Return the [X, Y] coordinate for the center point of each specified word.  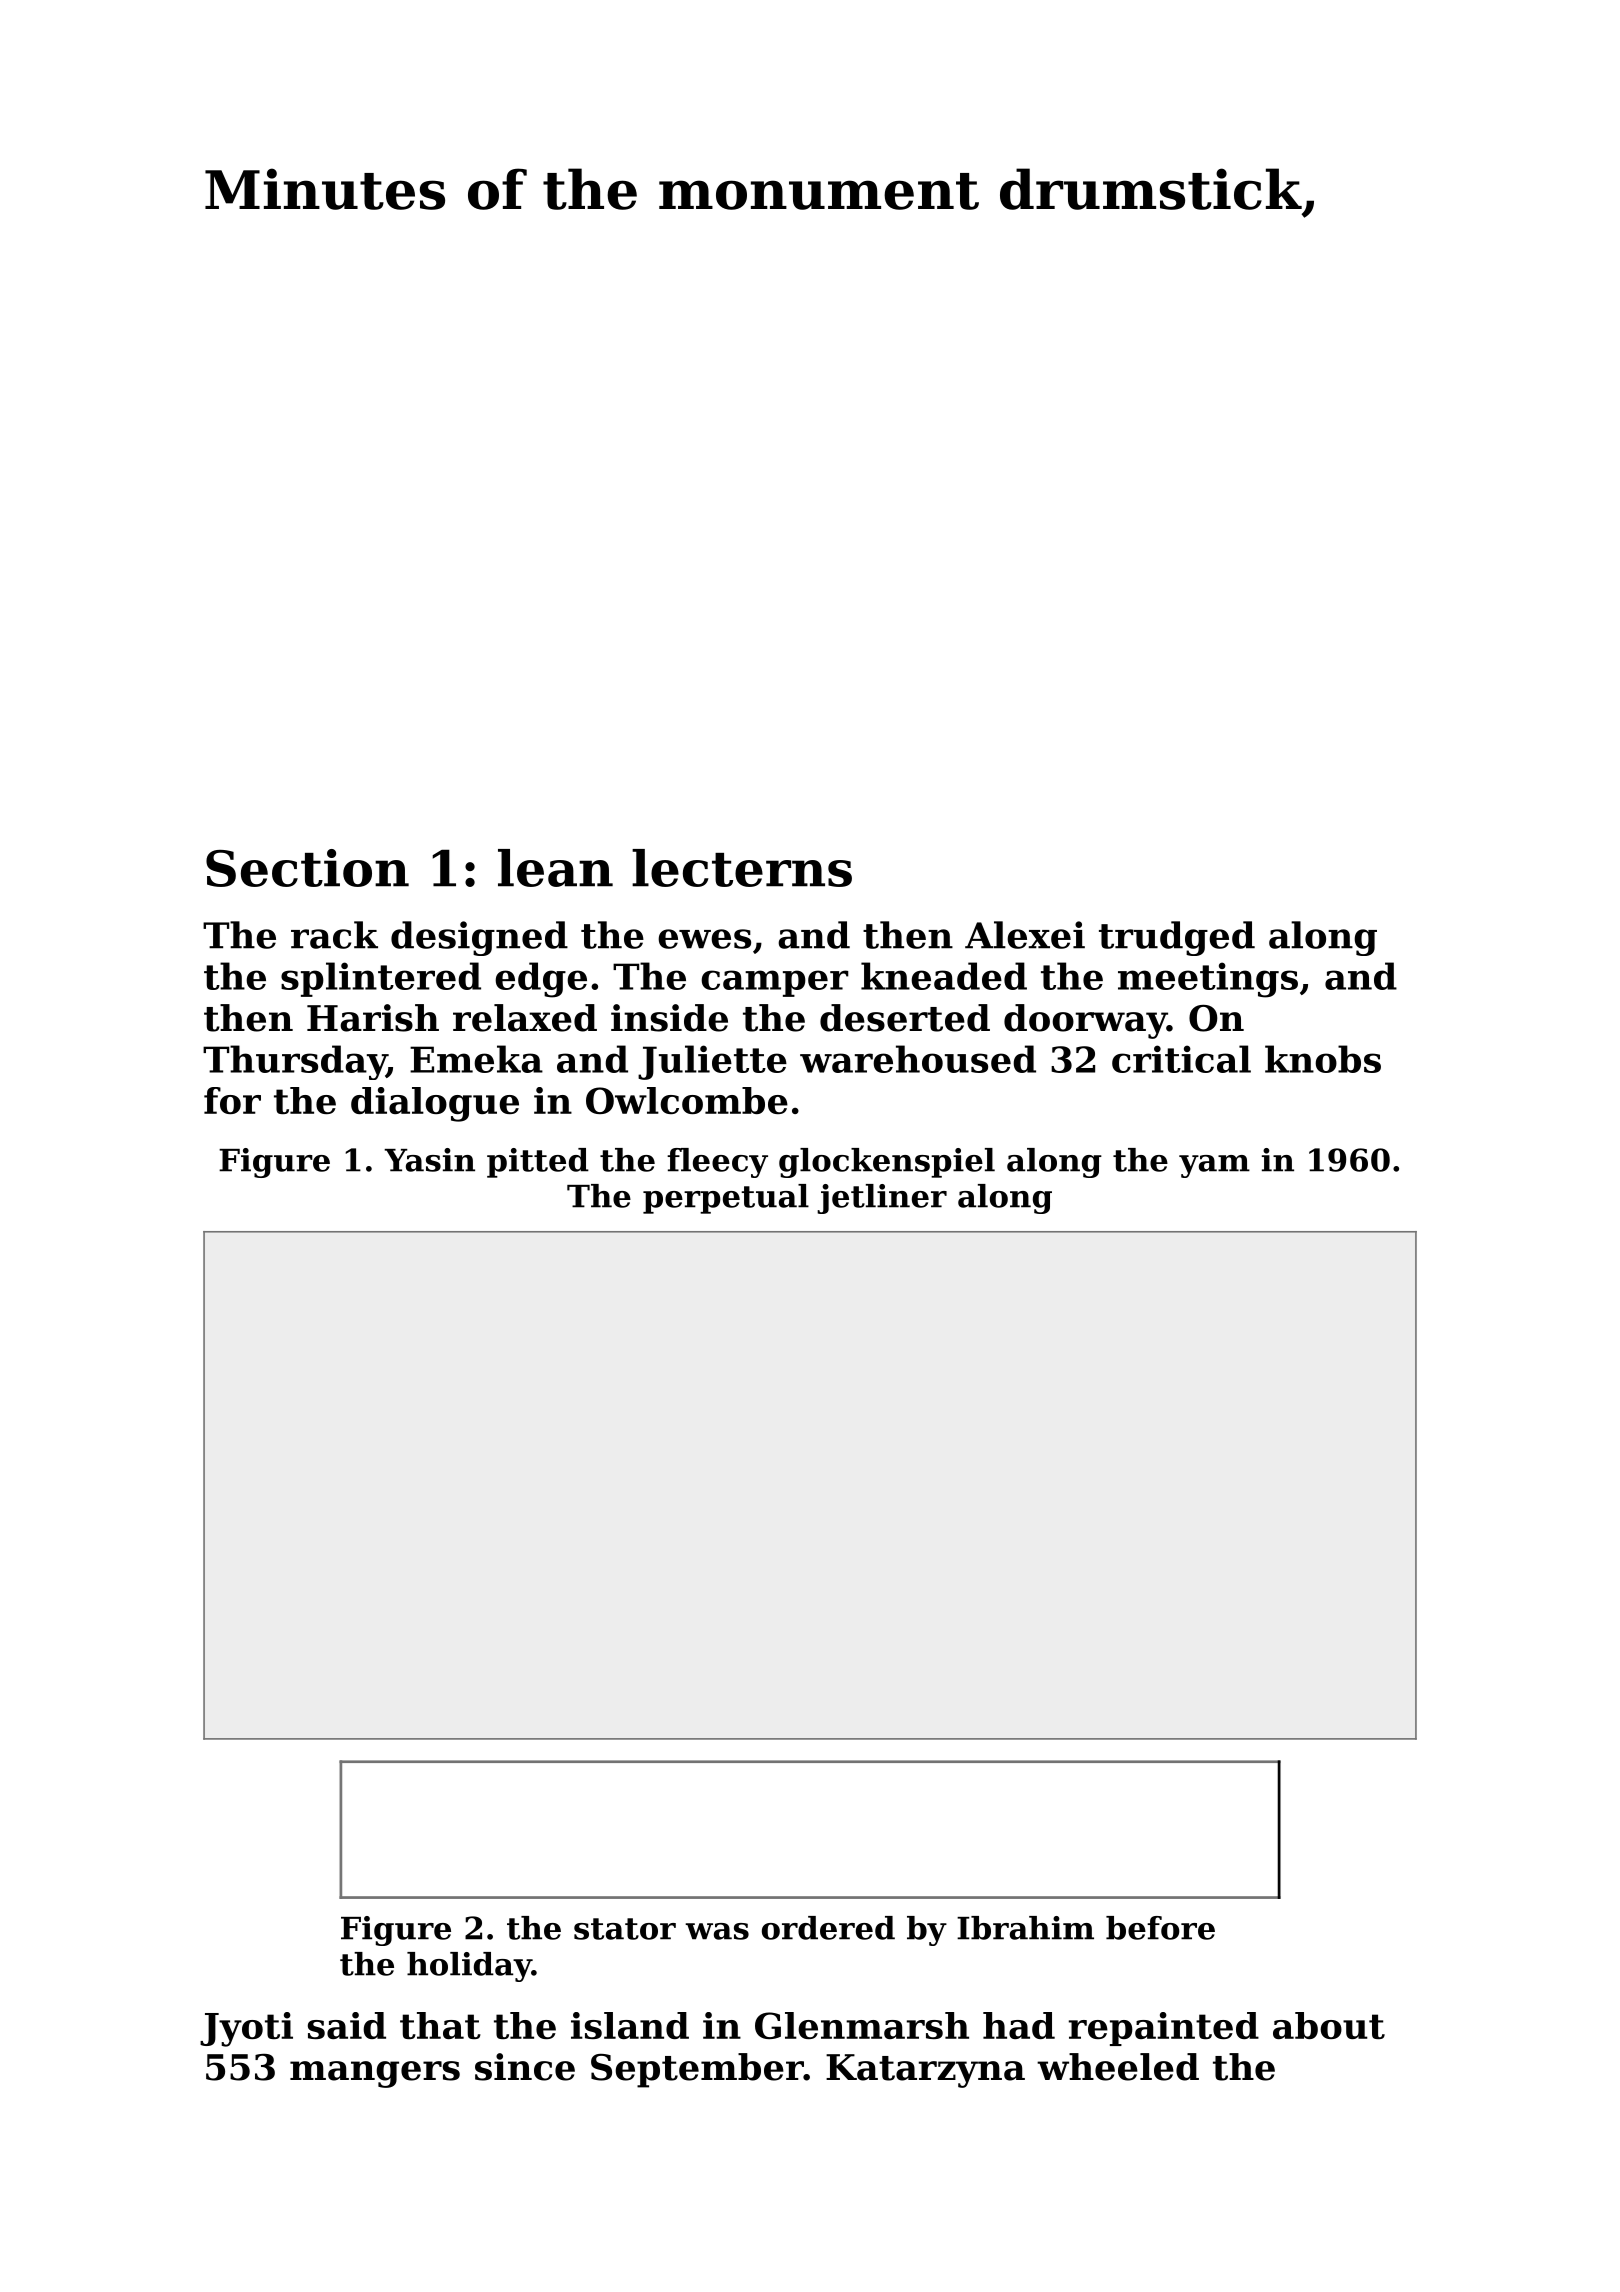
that [440, 2025]
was [717, 1931]
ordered [828, 1928]
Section [307, 868]
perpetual [726, 1199]
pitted [538, 1163]
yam [1214, 1166]
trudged [1177, 938]
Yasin [429, 1160]
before [1160, 1928]
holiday [469, 1967]
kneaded [944, 976]
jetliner [882, 1199]
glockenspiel [887, 1163]
